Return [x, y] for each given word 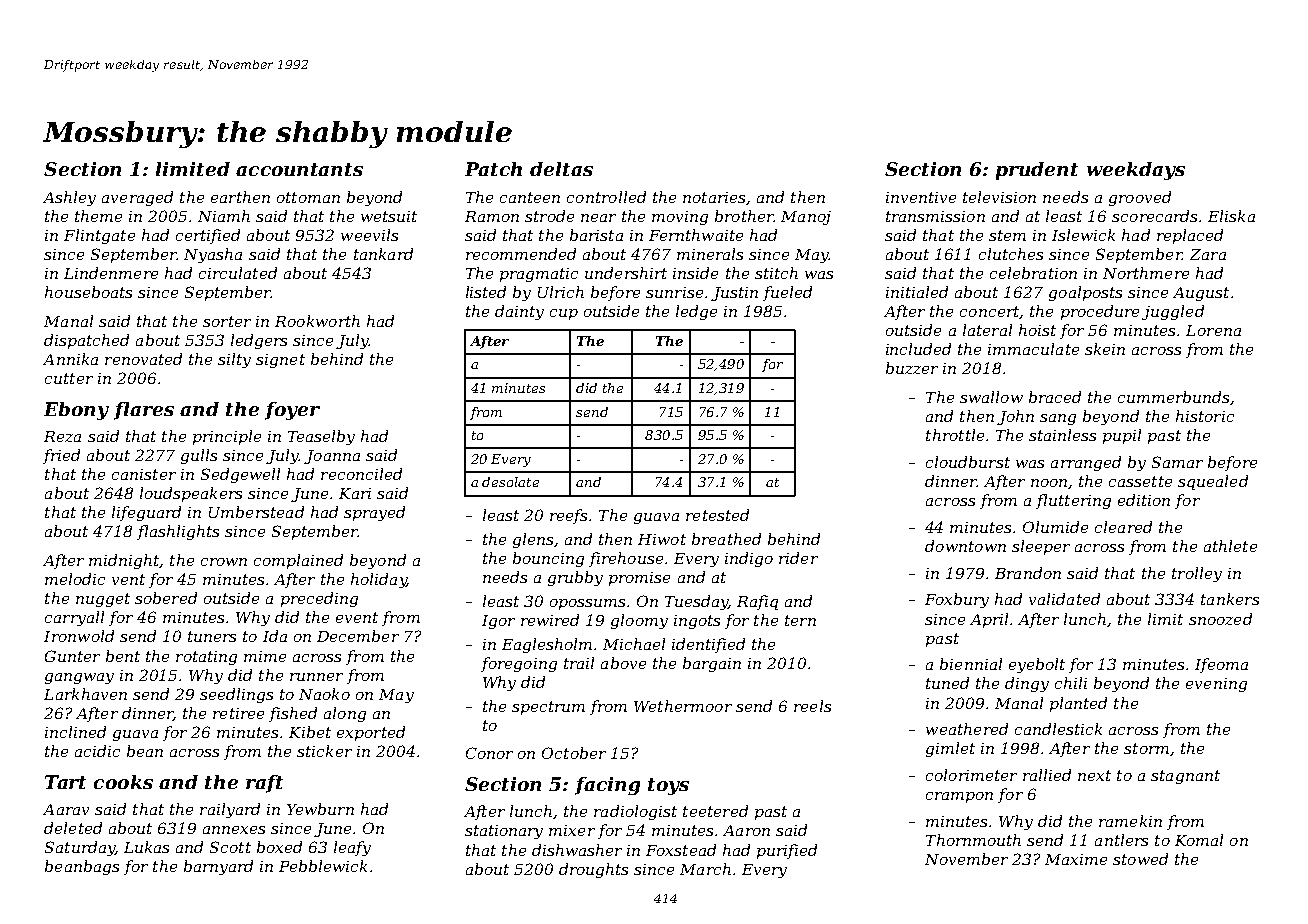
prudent [1037, 171]
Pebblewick [323, 866]
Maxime [1076, 859]
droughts [593, 870]
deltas [561, 169]
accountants [299, 169]
